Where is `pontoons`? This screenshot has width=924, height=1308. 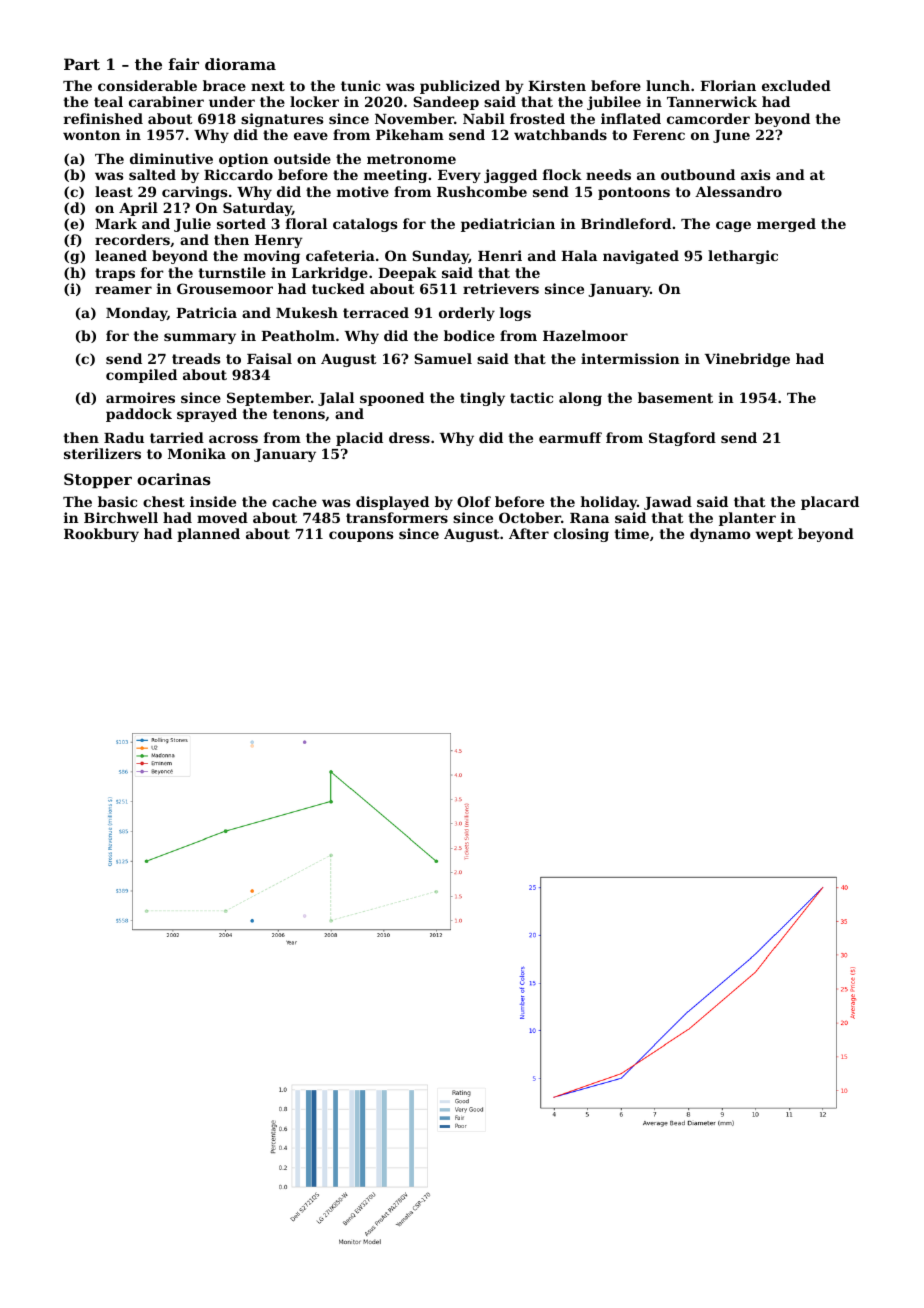 pontoons is located at coordinates (634, 193).
